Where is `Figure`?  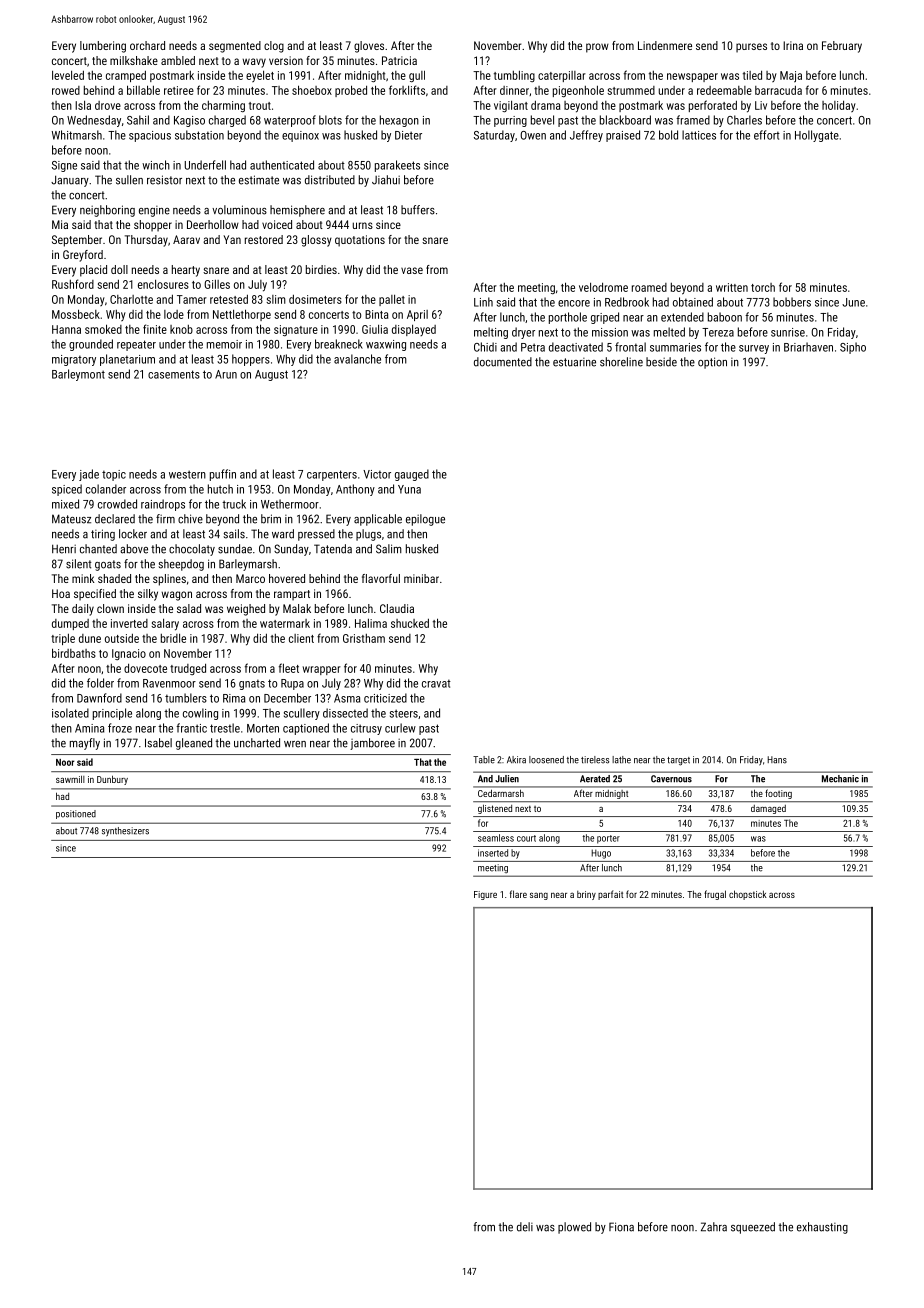
Figure is located at coordinates (485, 895).
